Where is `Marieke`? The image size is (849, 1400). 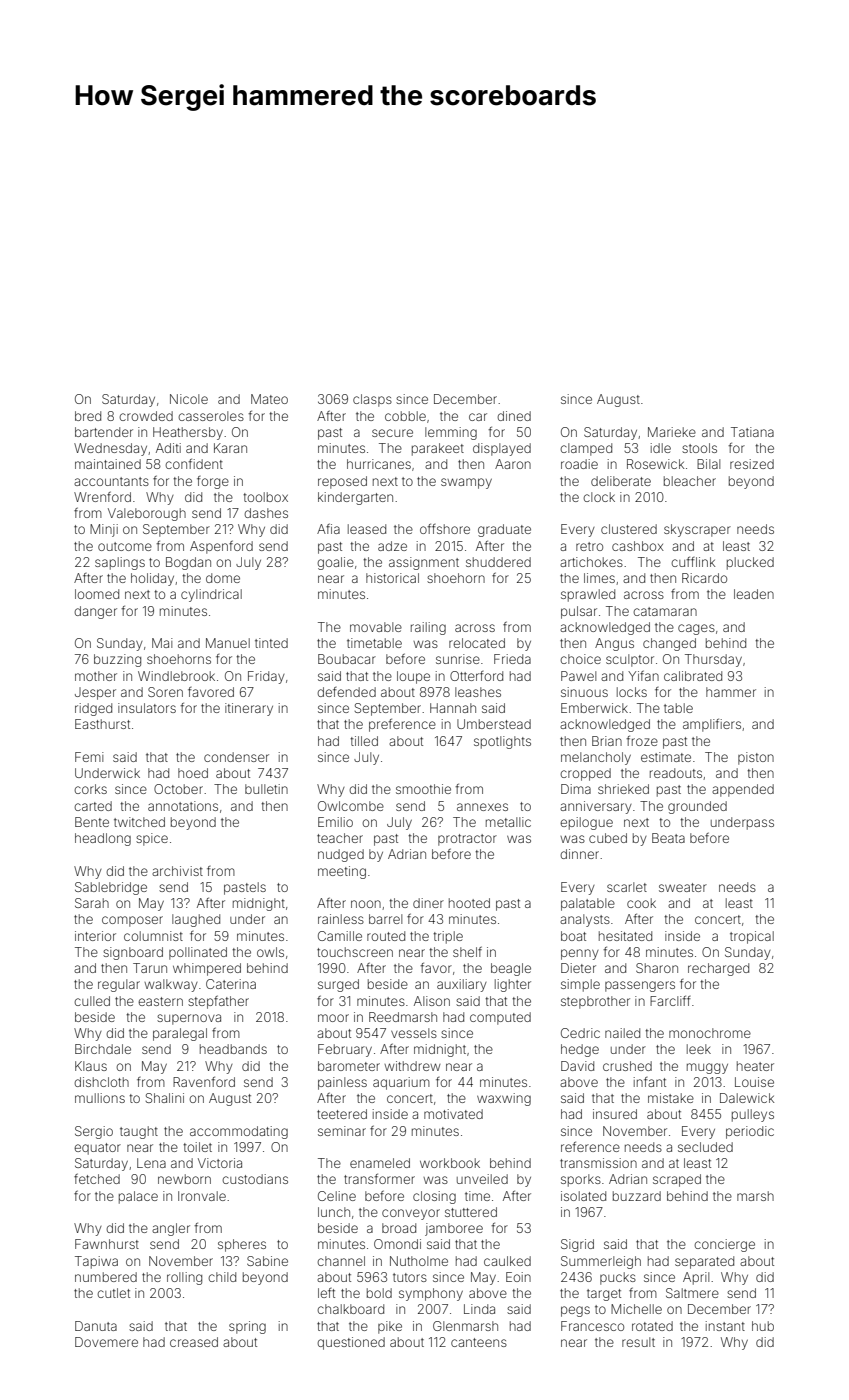 Marieke is located at coordinates (672, 432).
